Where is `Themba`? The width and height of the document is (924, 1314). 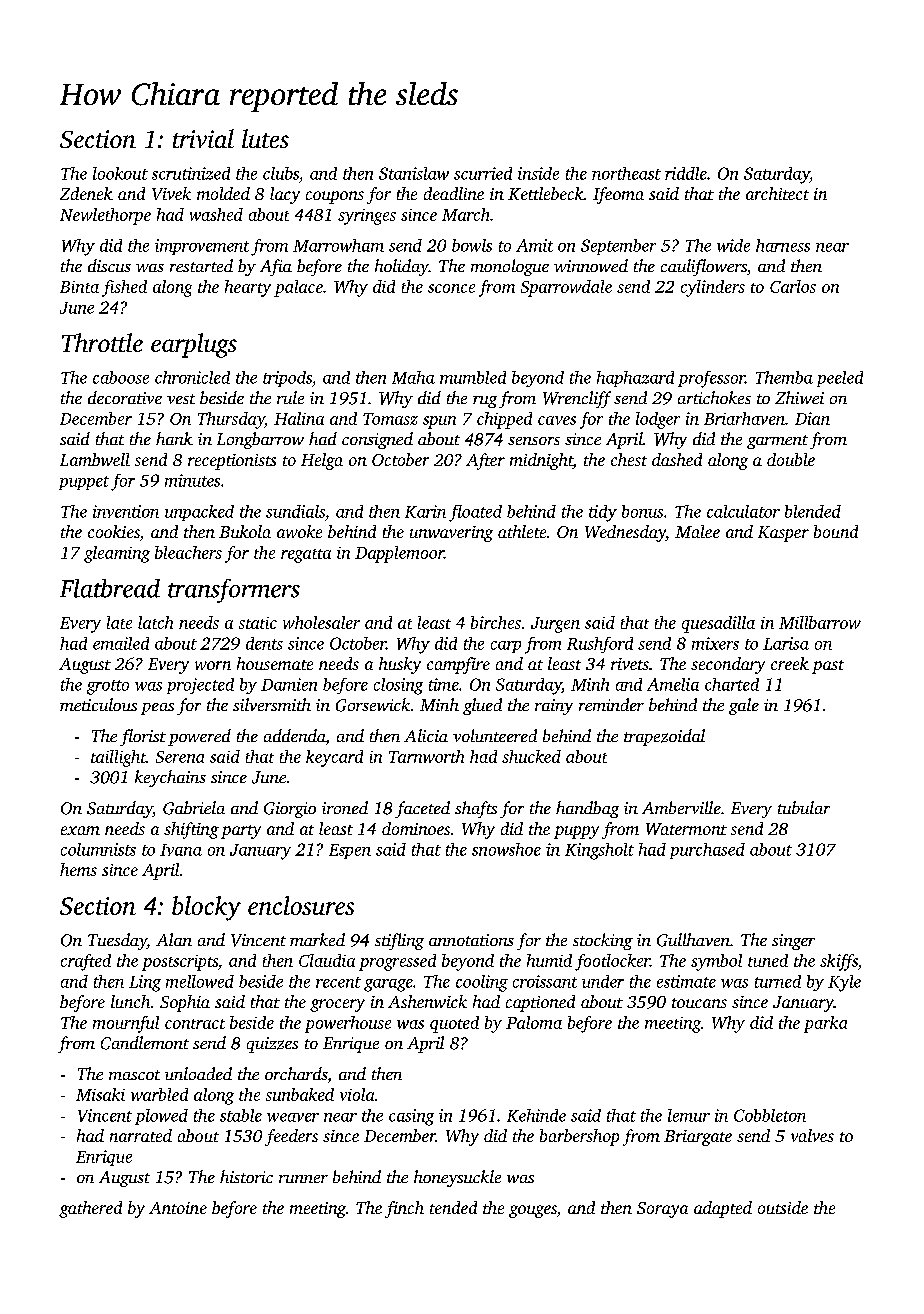
Themba is located at coordinates (784, 377).
